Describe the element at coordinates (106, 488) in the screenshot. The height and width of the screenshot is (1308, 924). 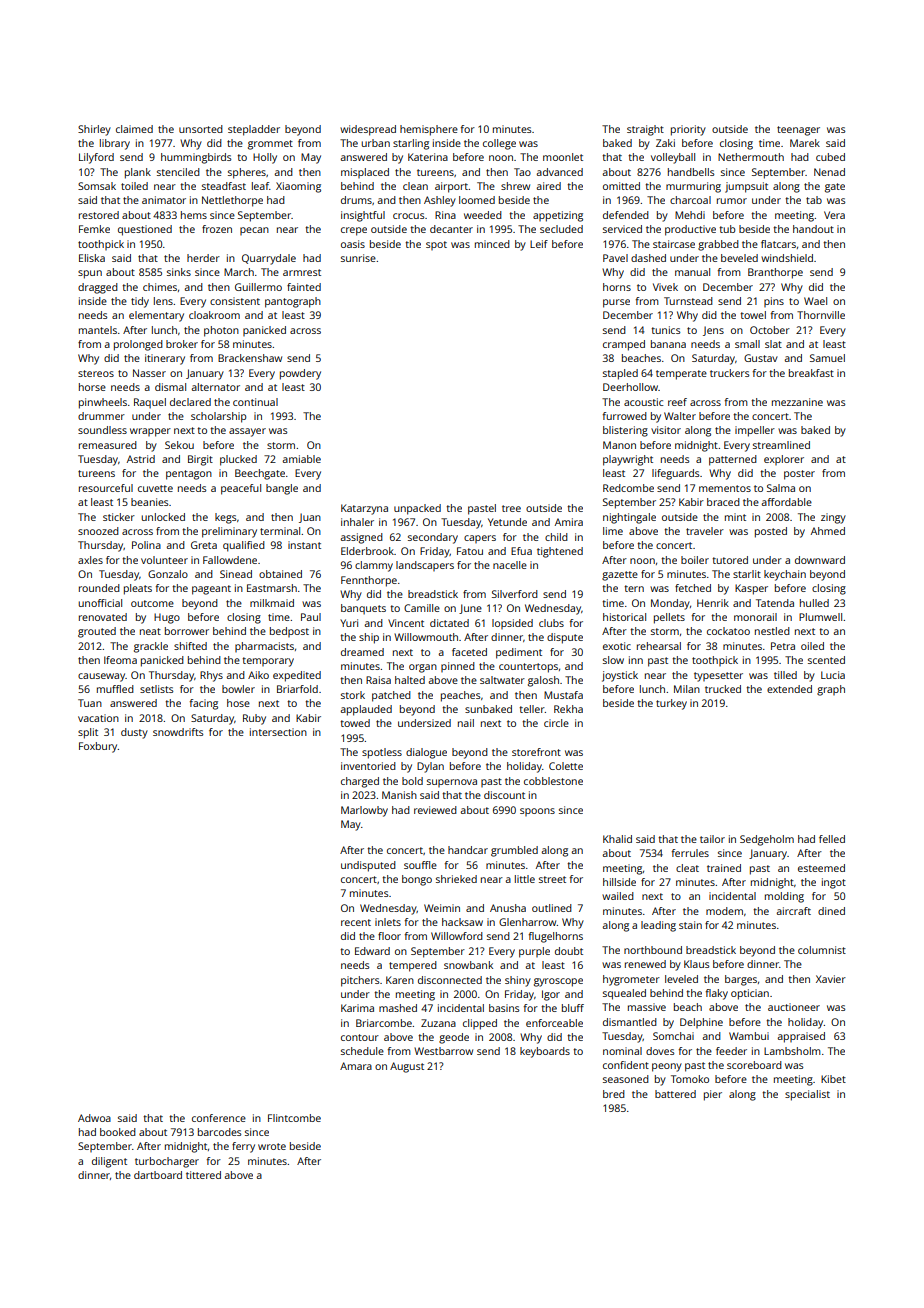
I see `resourceful` at that location.
